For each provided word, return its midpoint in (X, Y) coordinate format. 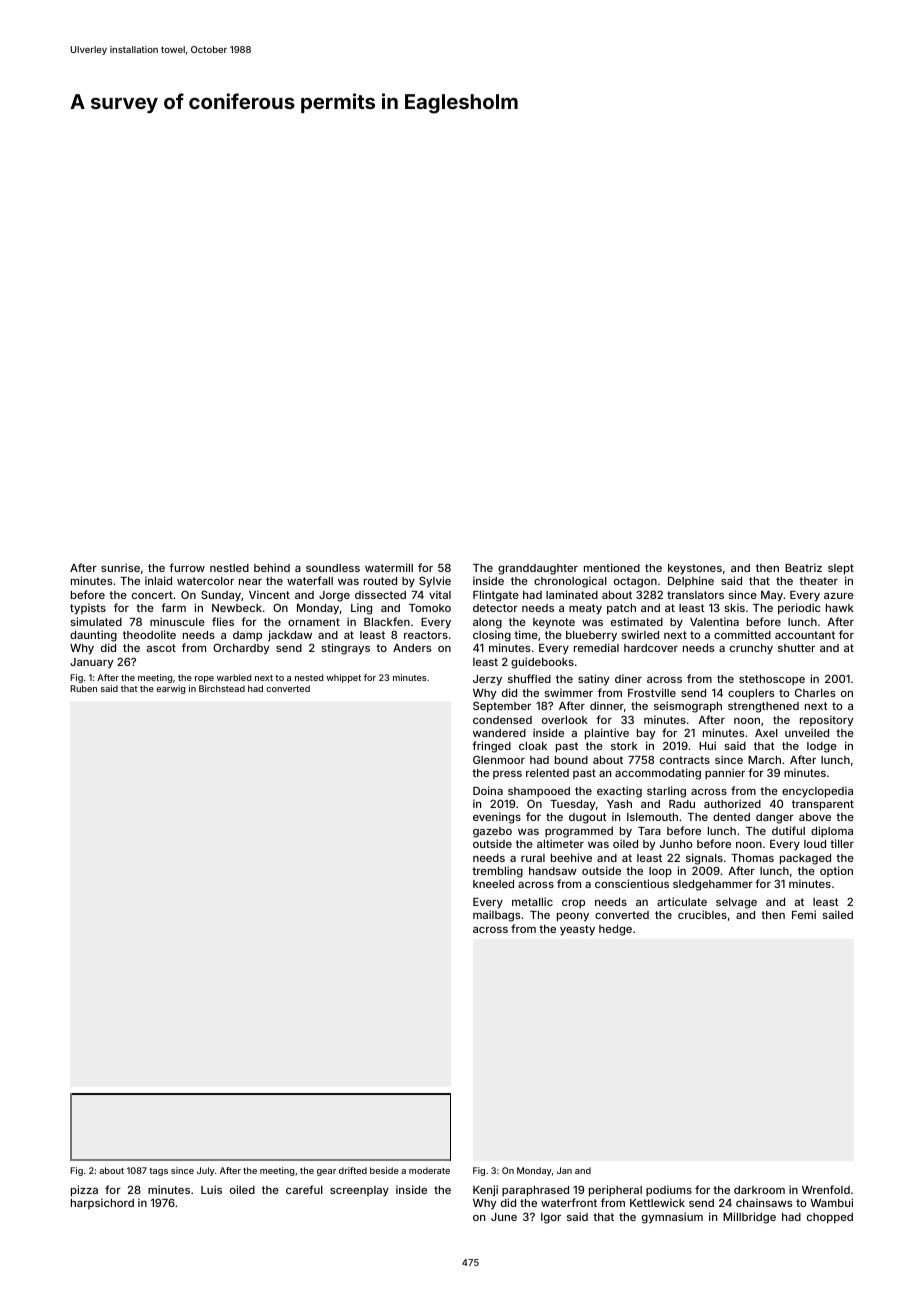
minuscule (177, 621)
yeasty (577, 930)
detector (495, 608)
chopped (830, 1218)
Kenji (485, 1190)
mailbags (496, 916)
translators (695, 595)
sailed (837, 914)
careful (304, 1189)
